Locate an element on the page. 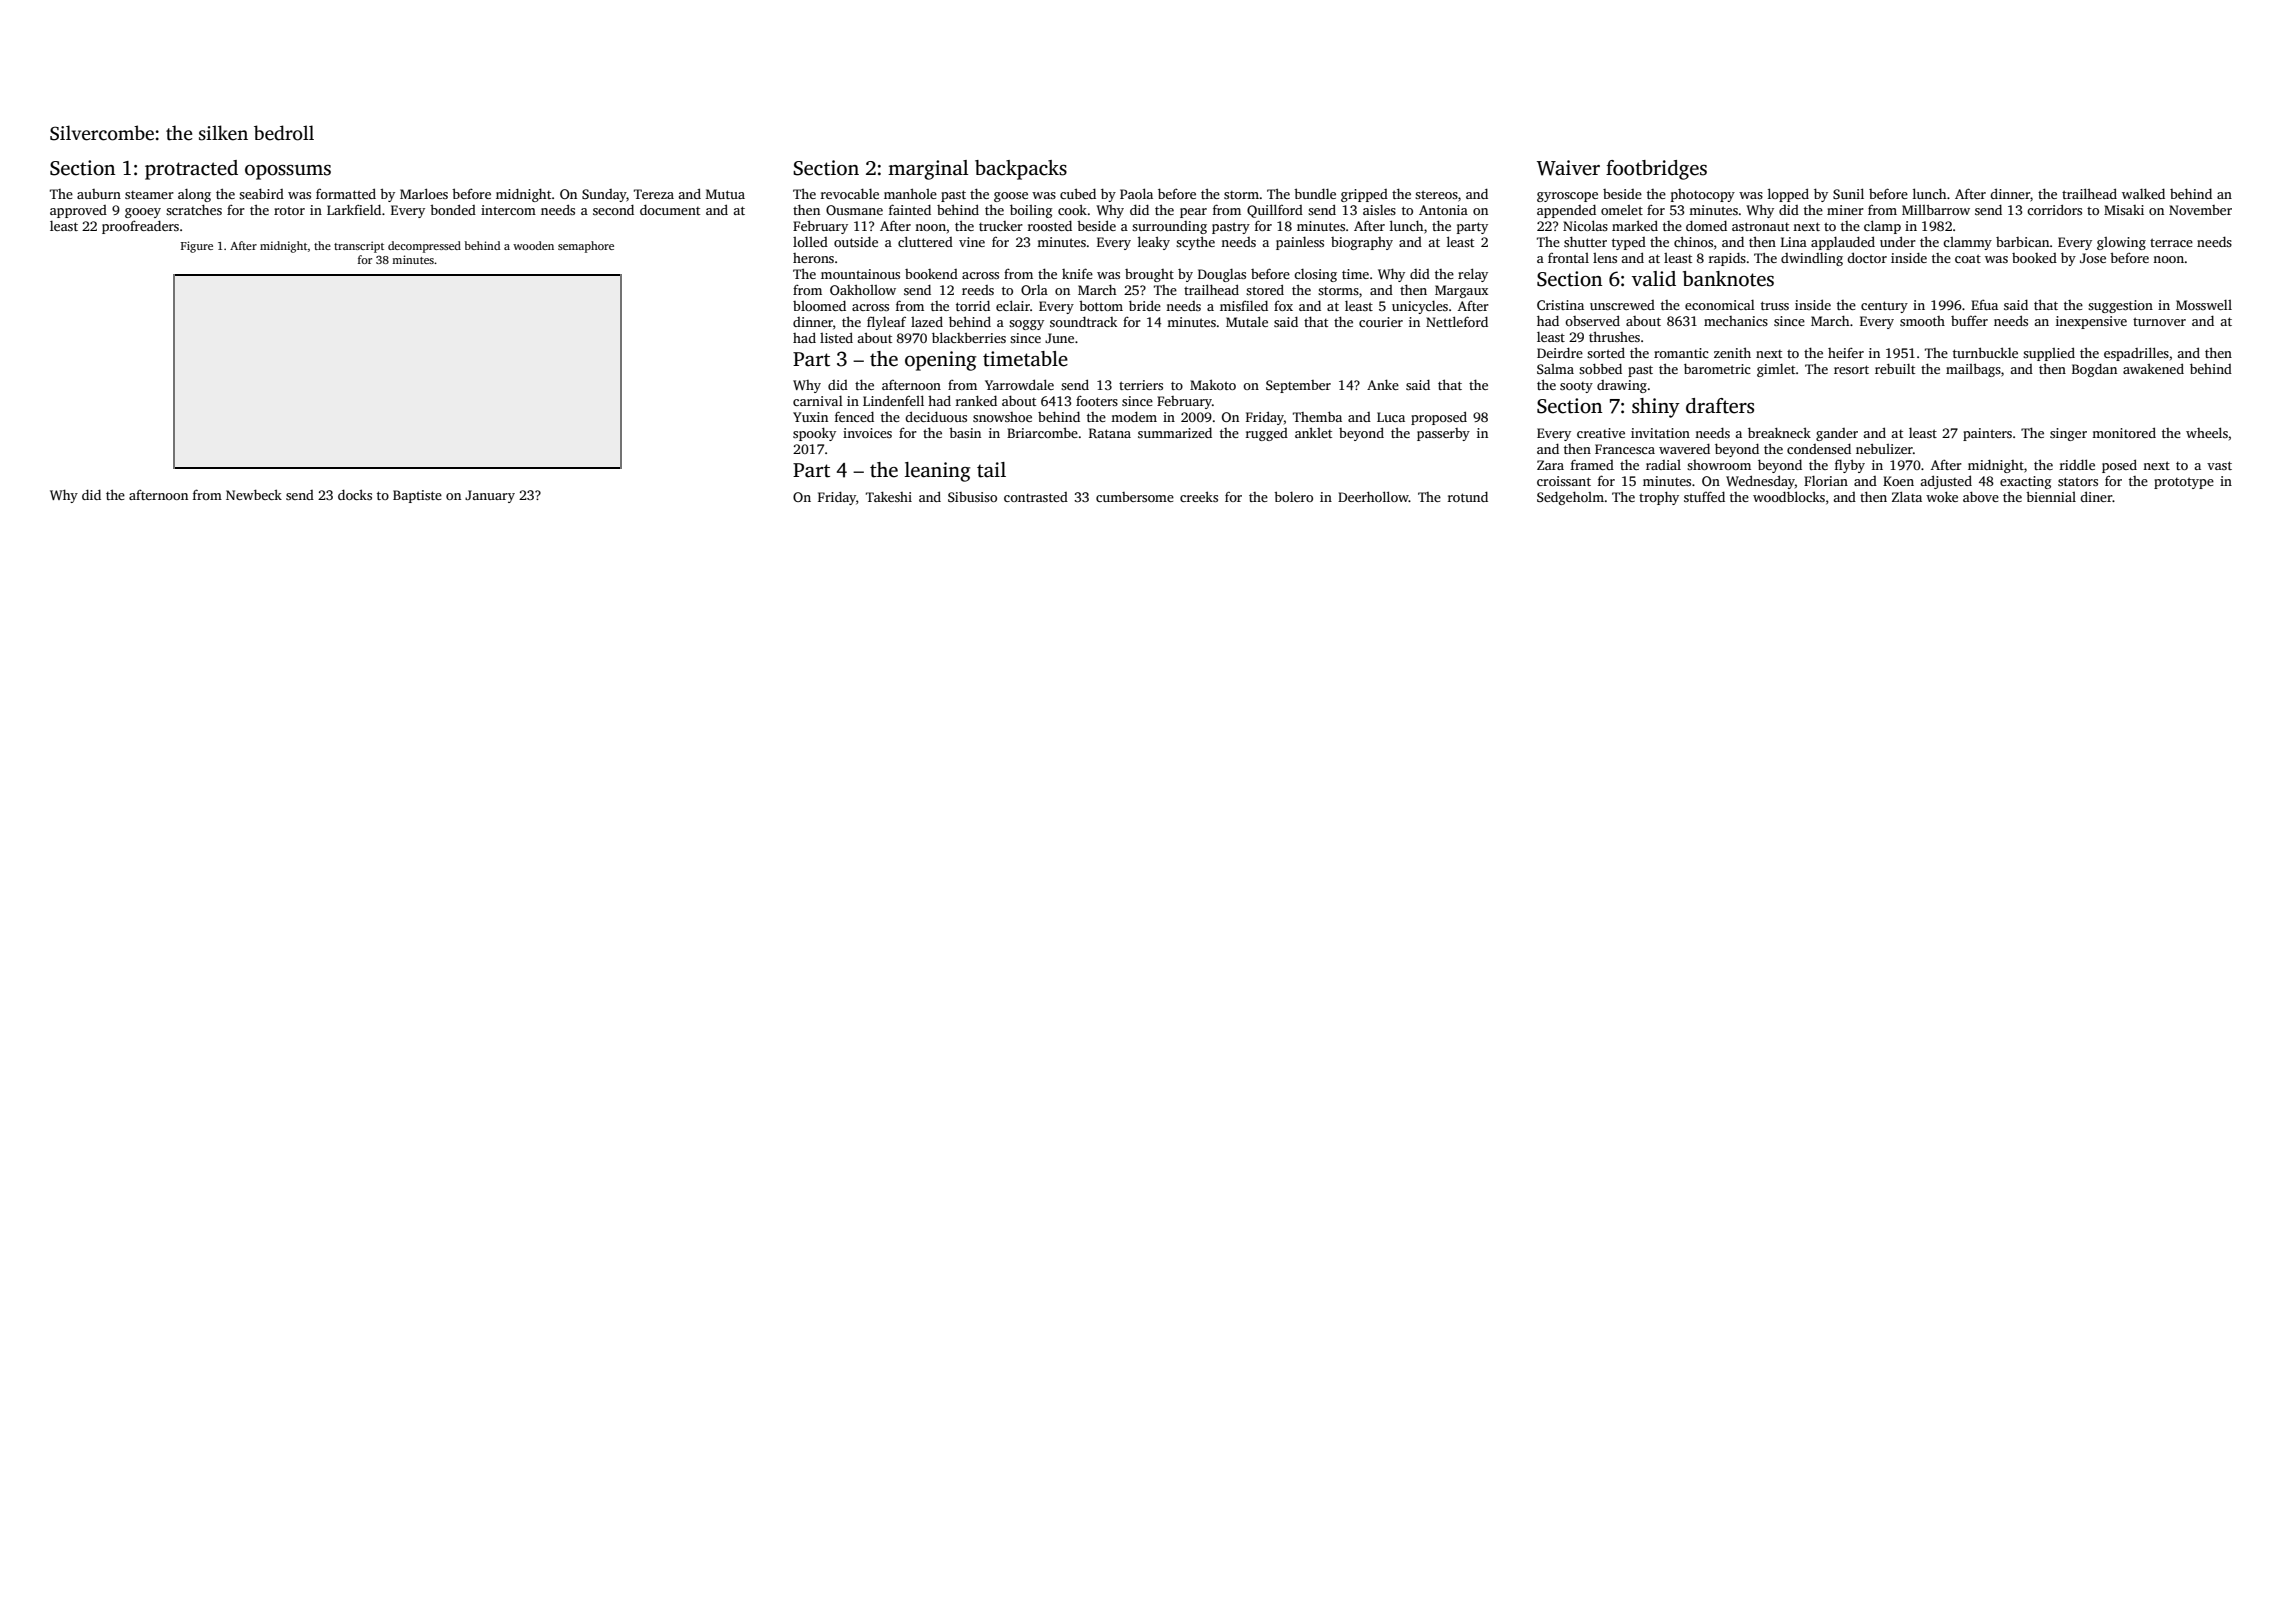 The width and height of the page is (2282, 1614). croissant is located at coordinates (1564, 481).
